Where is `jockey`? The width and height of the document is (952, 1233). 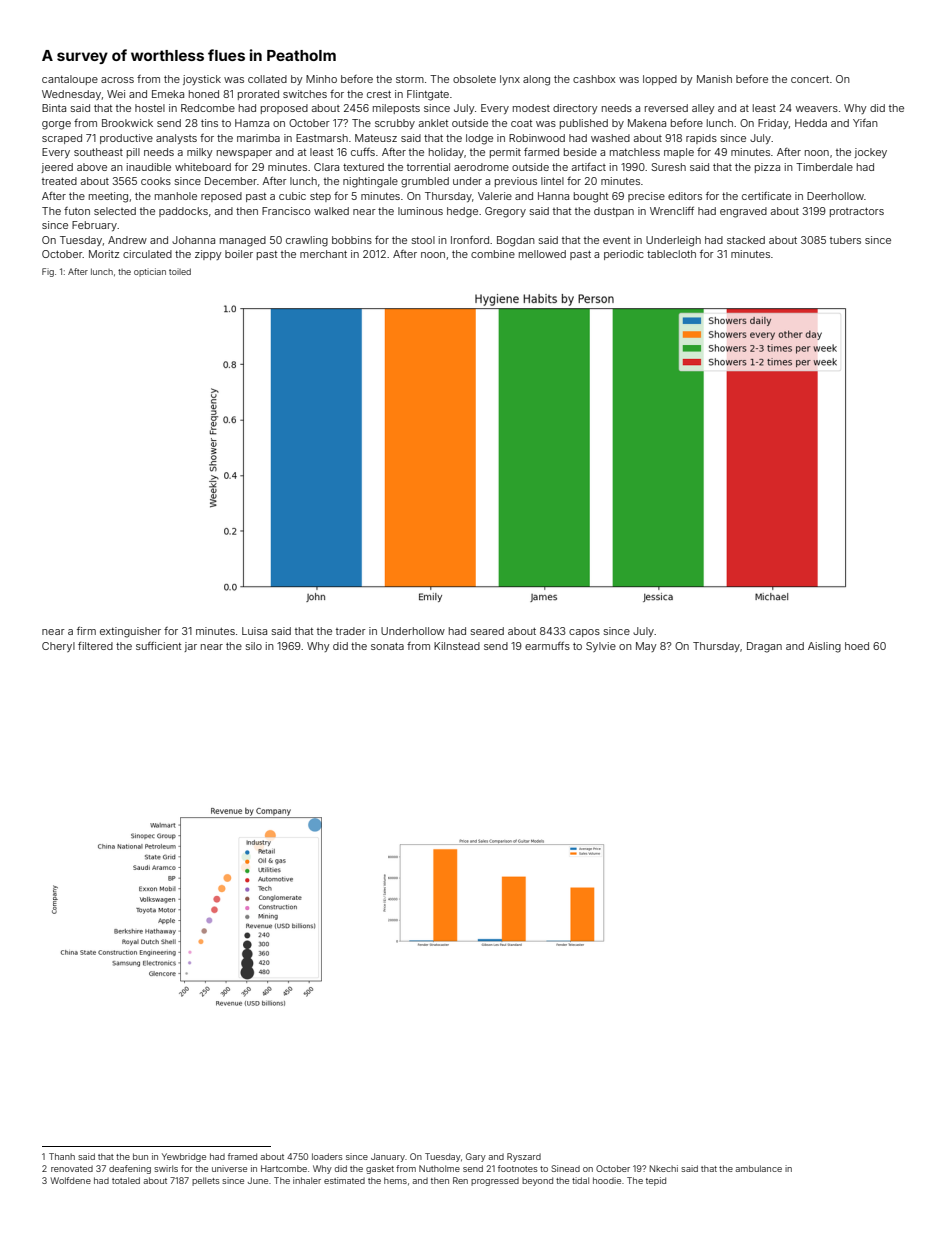
jockey is located at coordinates (870, 153).
